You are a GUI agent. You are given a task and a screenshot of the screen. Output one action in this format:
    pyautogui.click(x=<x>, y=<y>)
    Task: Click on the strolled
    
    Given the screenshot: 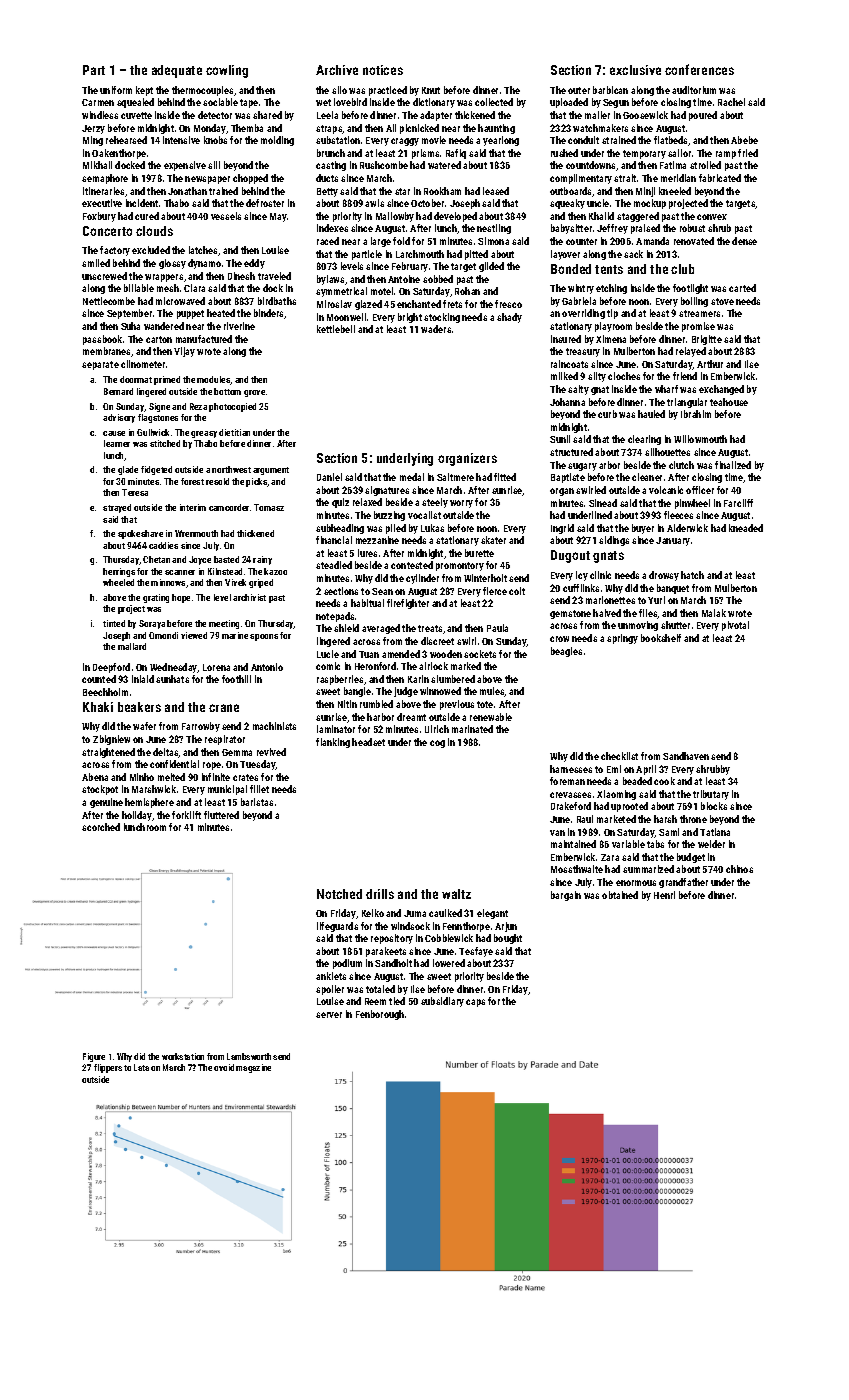 What is the action you would take?
    pyautogui.click(x=705, y=165)
